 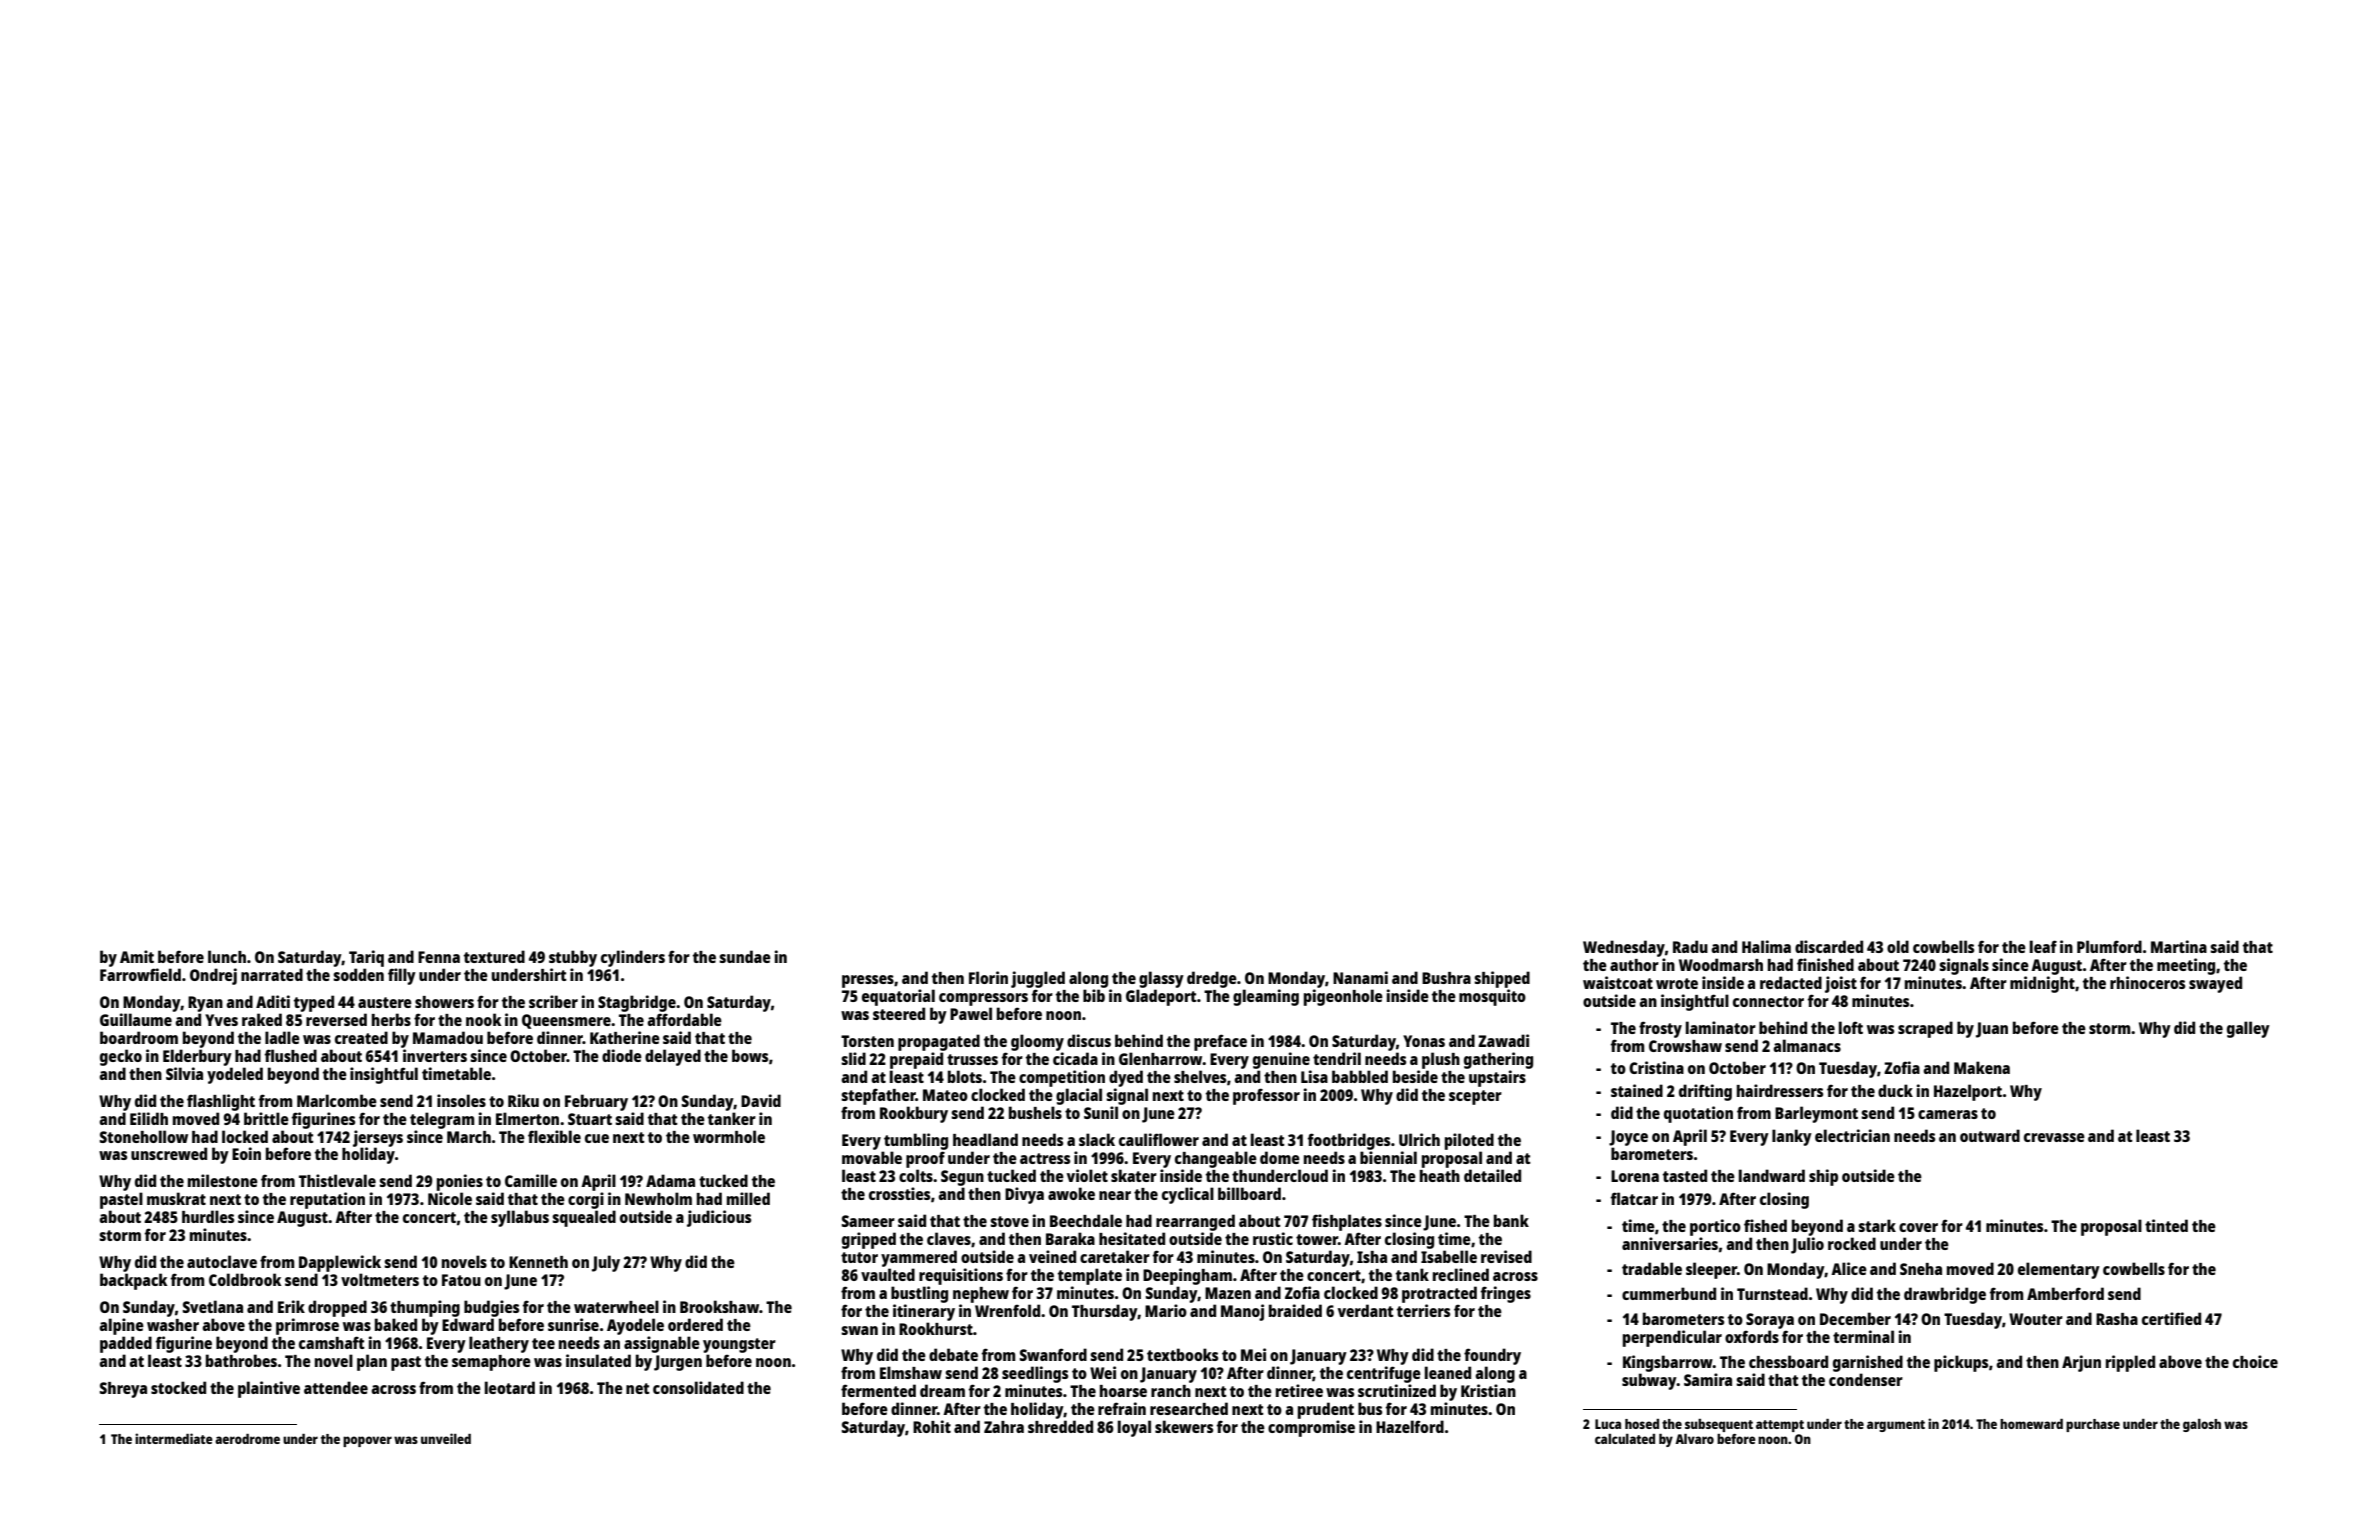 I want to click on Eoin, so click(x=246, y=1153).
